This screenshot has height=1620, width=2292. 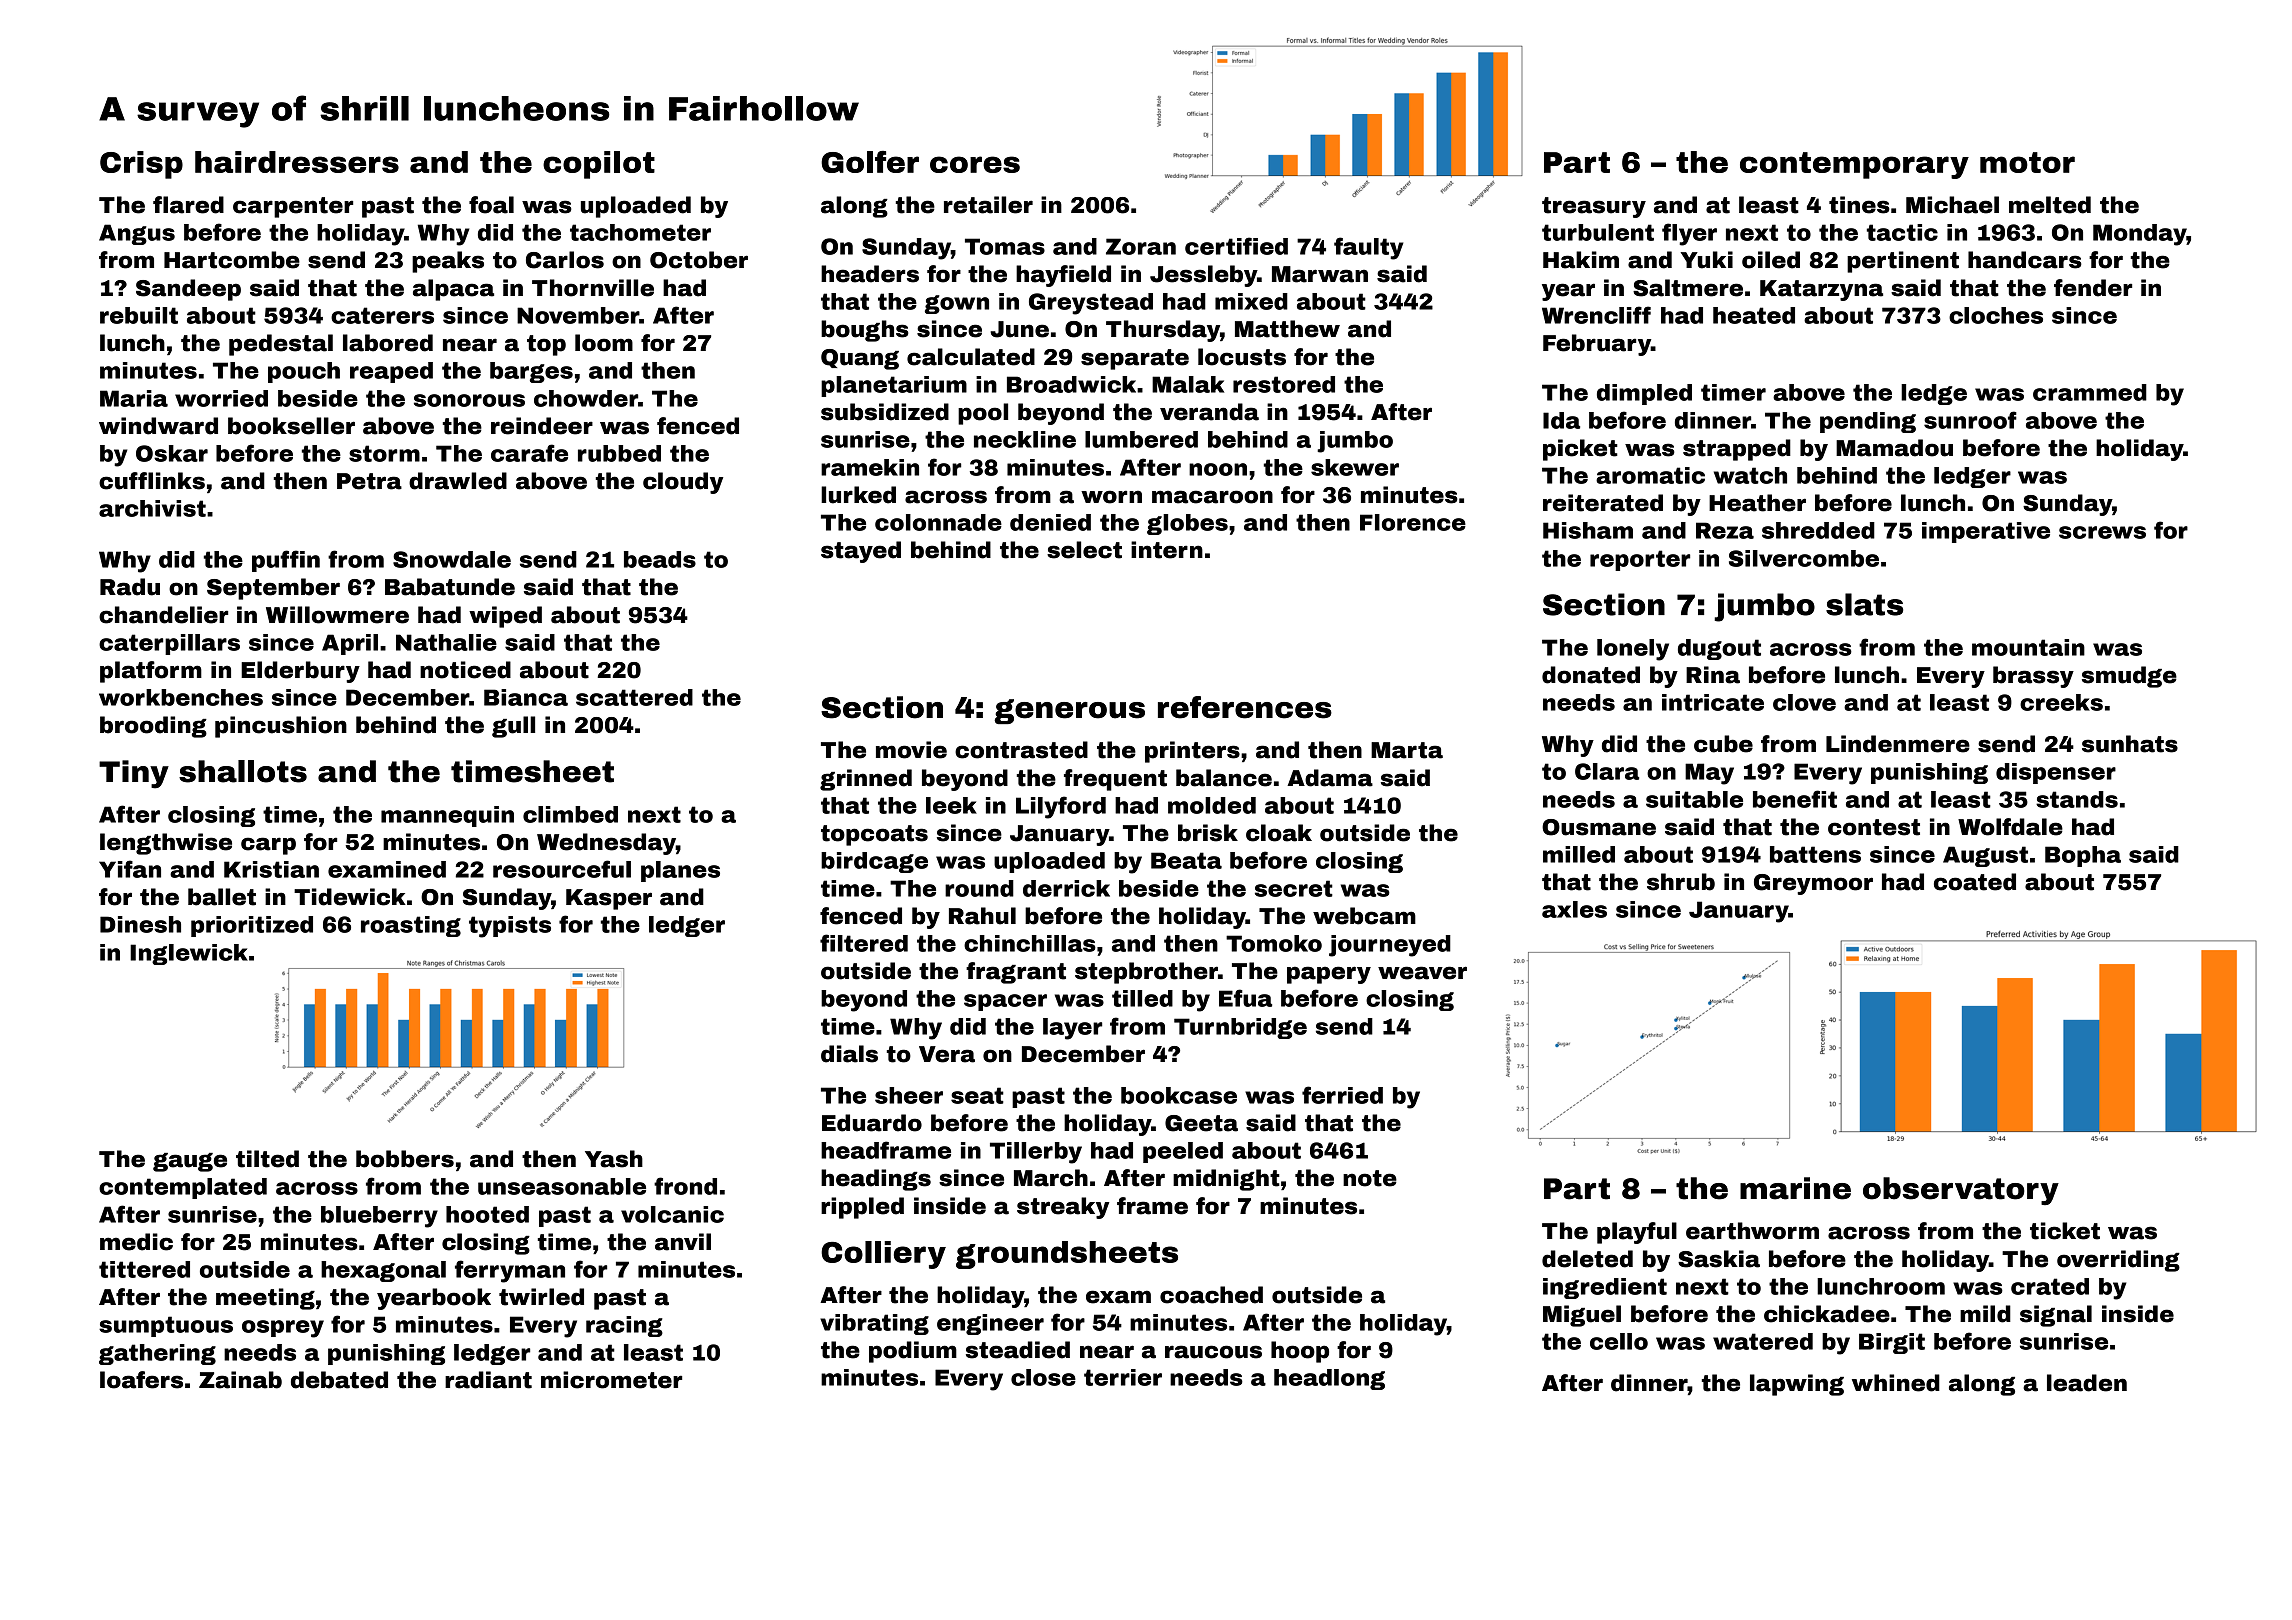 What do you see at coordinates (872, 1123) in the screenshot?
I see `Eduardo` at bounding box center [872, 1123].
